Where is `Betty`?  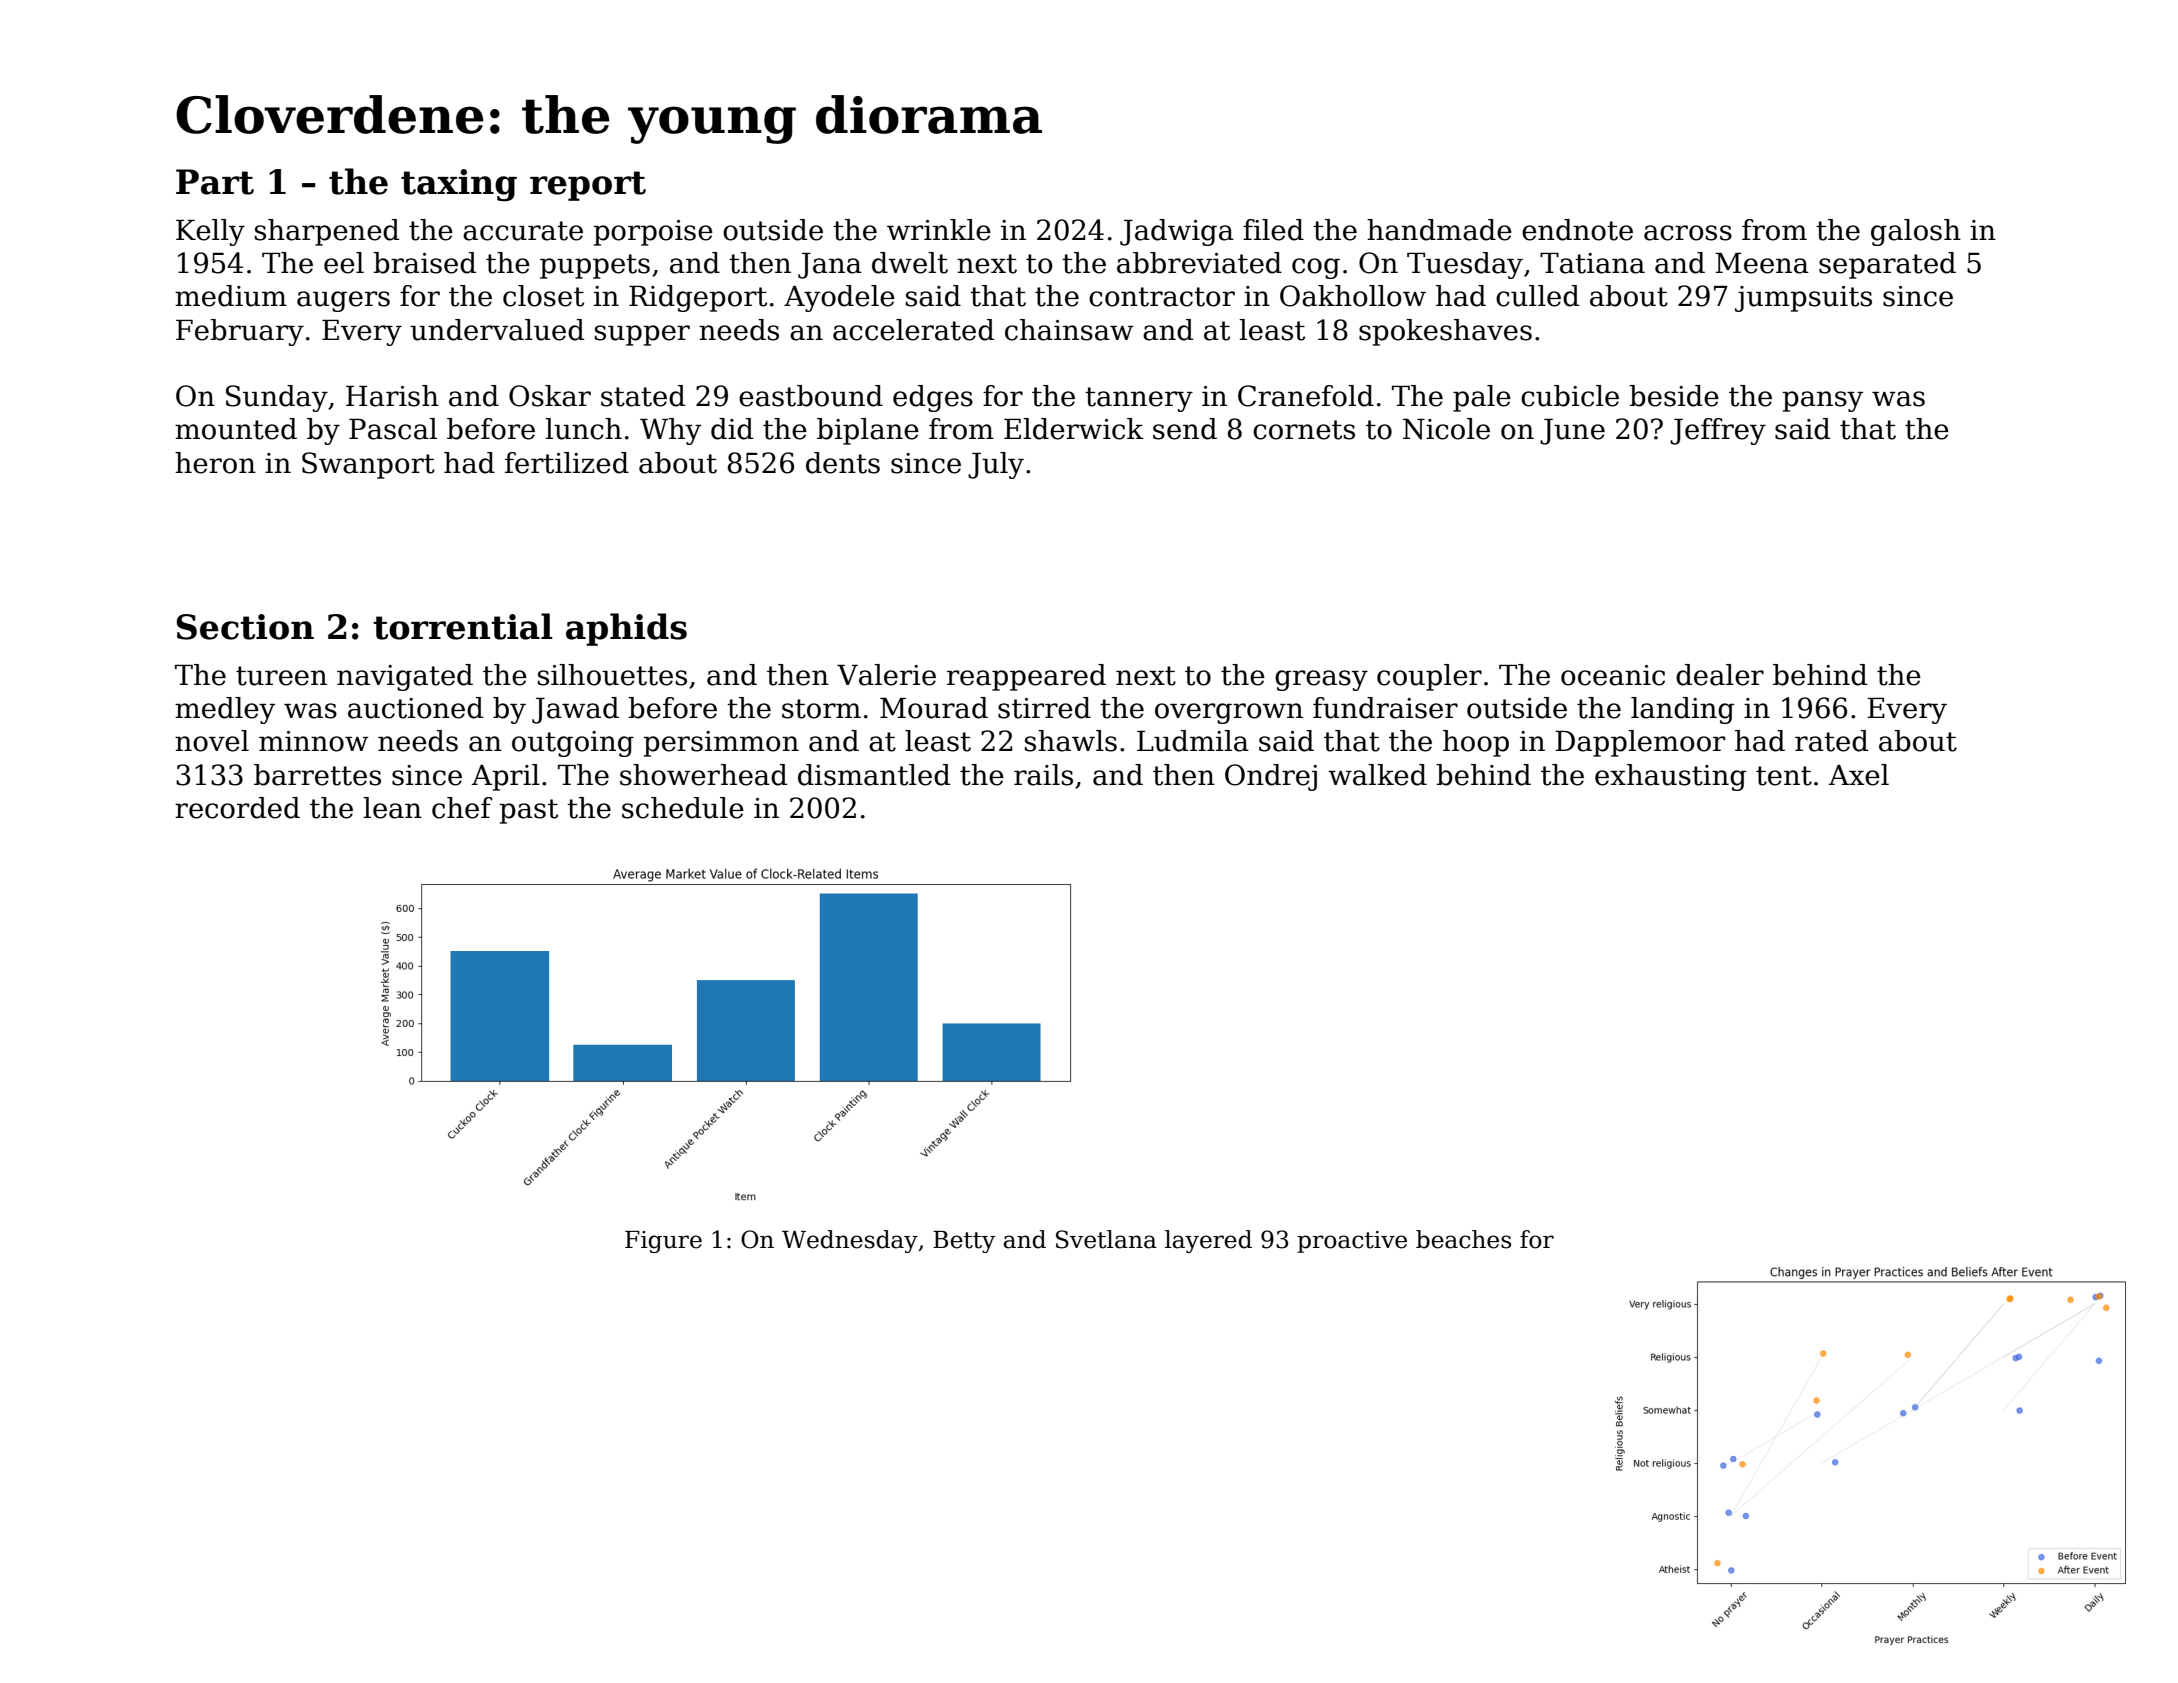
Betty is located at coordinates (964, 1242).
